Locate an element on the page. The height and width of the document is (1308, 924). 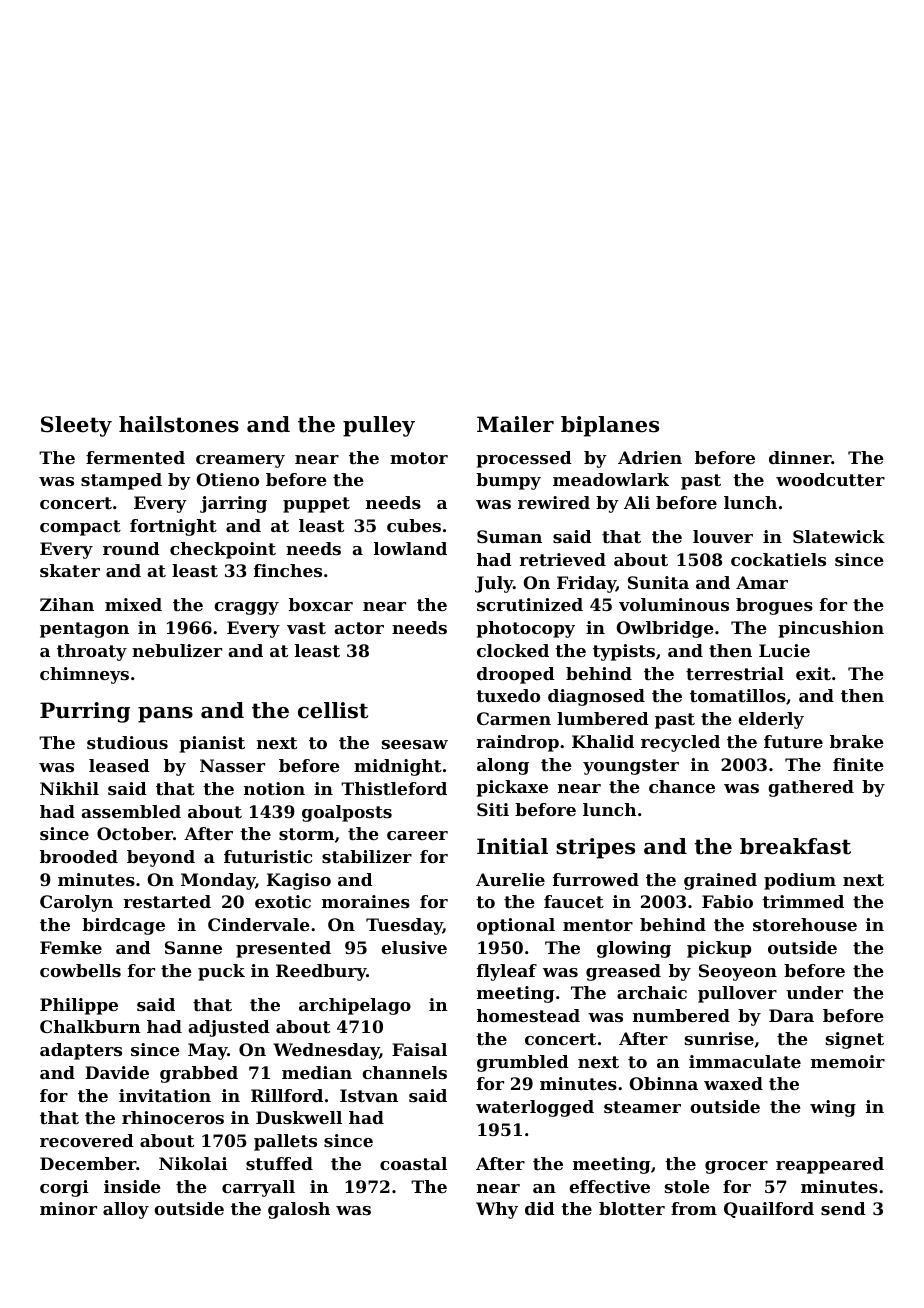
Mailer is located at coordinates (515, 424).
